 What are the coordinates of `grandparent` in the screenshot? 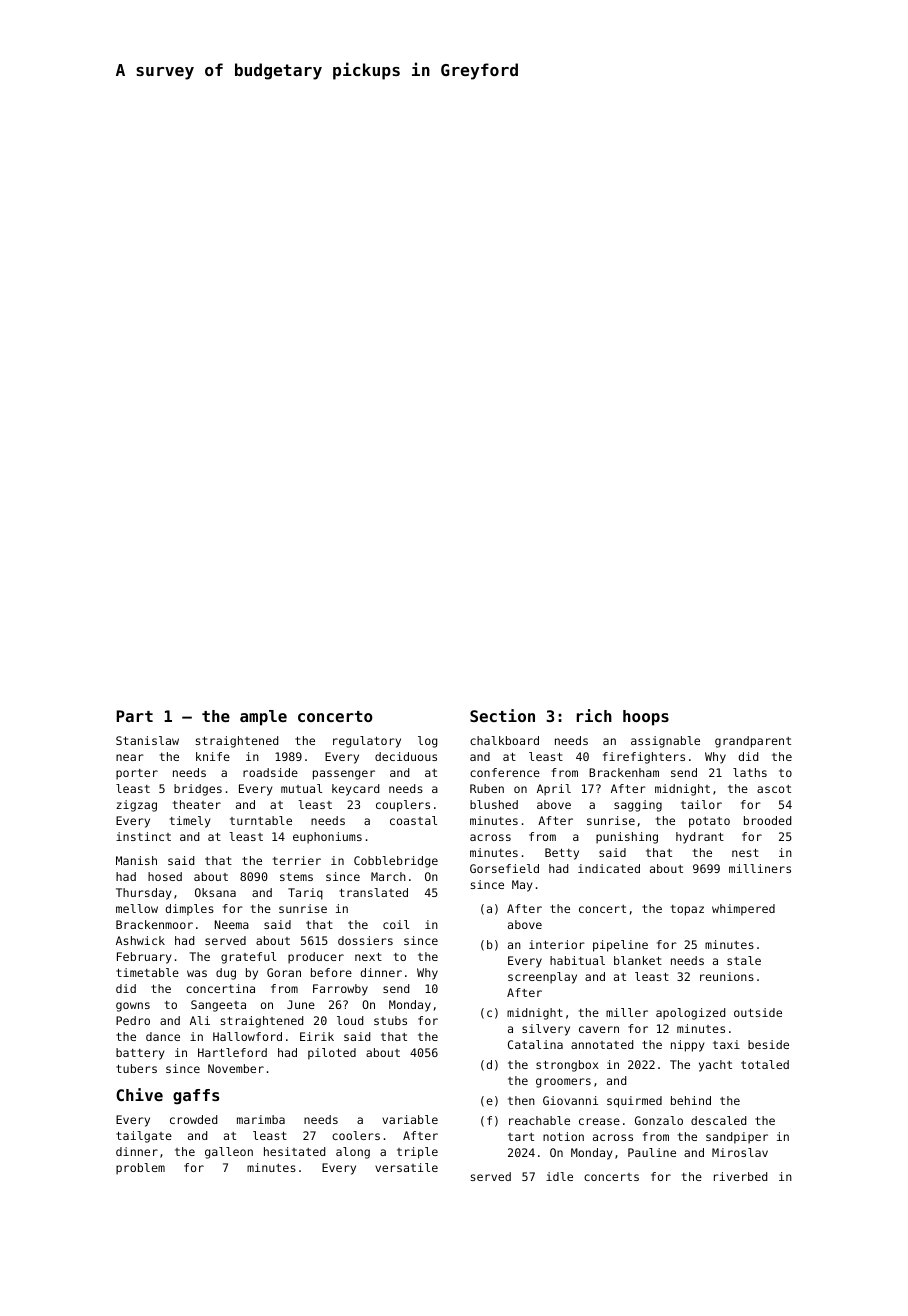 It's located at (753, 742).
